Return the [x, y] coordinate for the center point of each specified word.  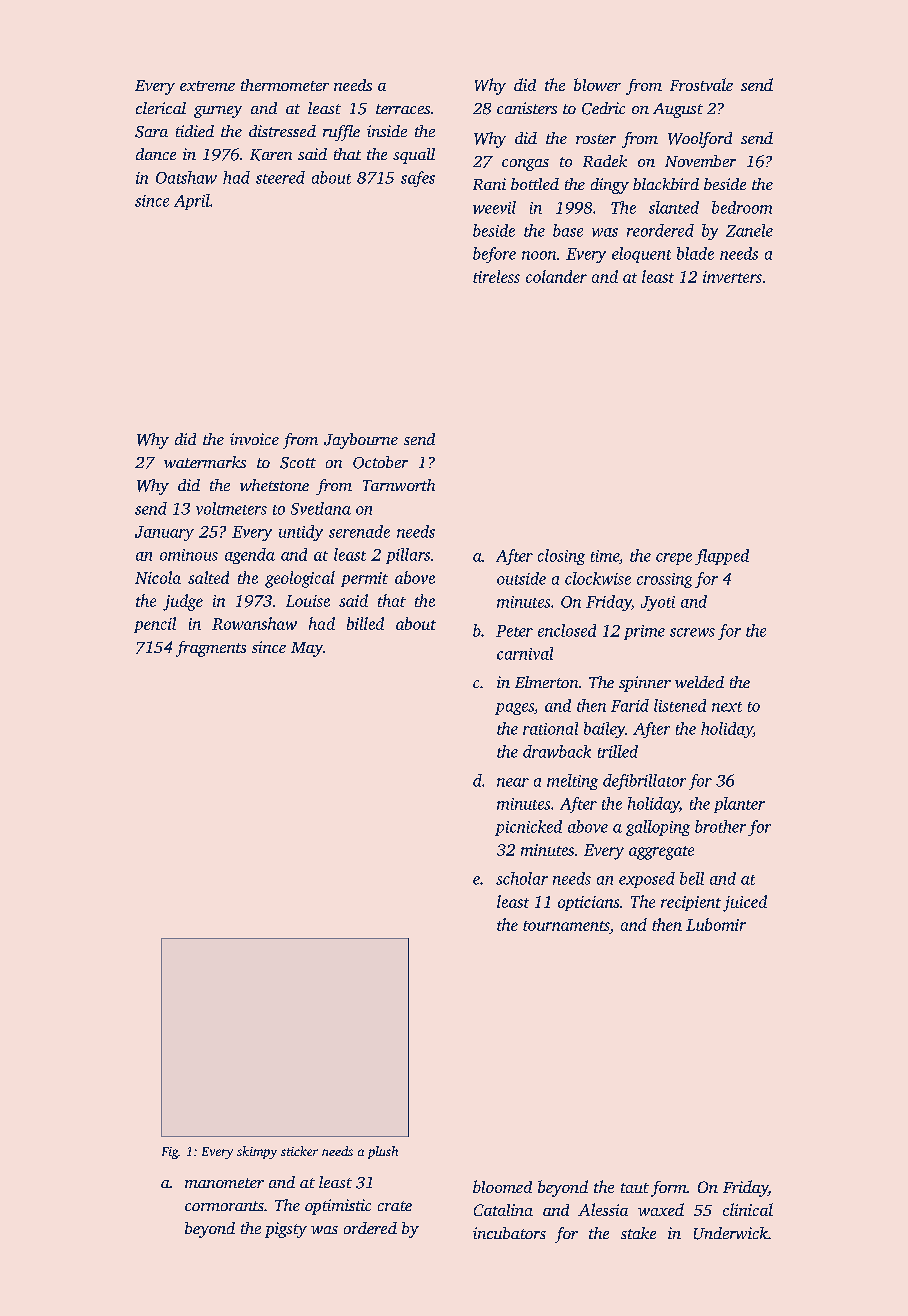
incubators [509, 1233]
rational [550, 728]
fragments [211, 649]
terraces [403, 109]
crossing [664, 580]
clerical [161, 108]
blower [597, 84]
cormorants [224, 1206]
